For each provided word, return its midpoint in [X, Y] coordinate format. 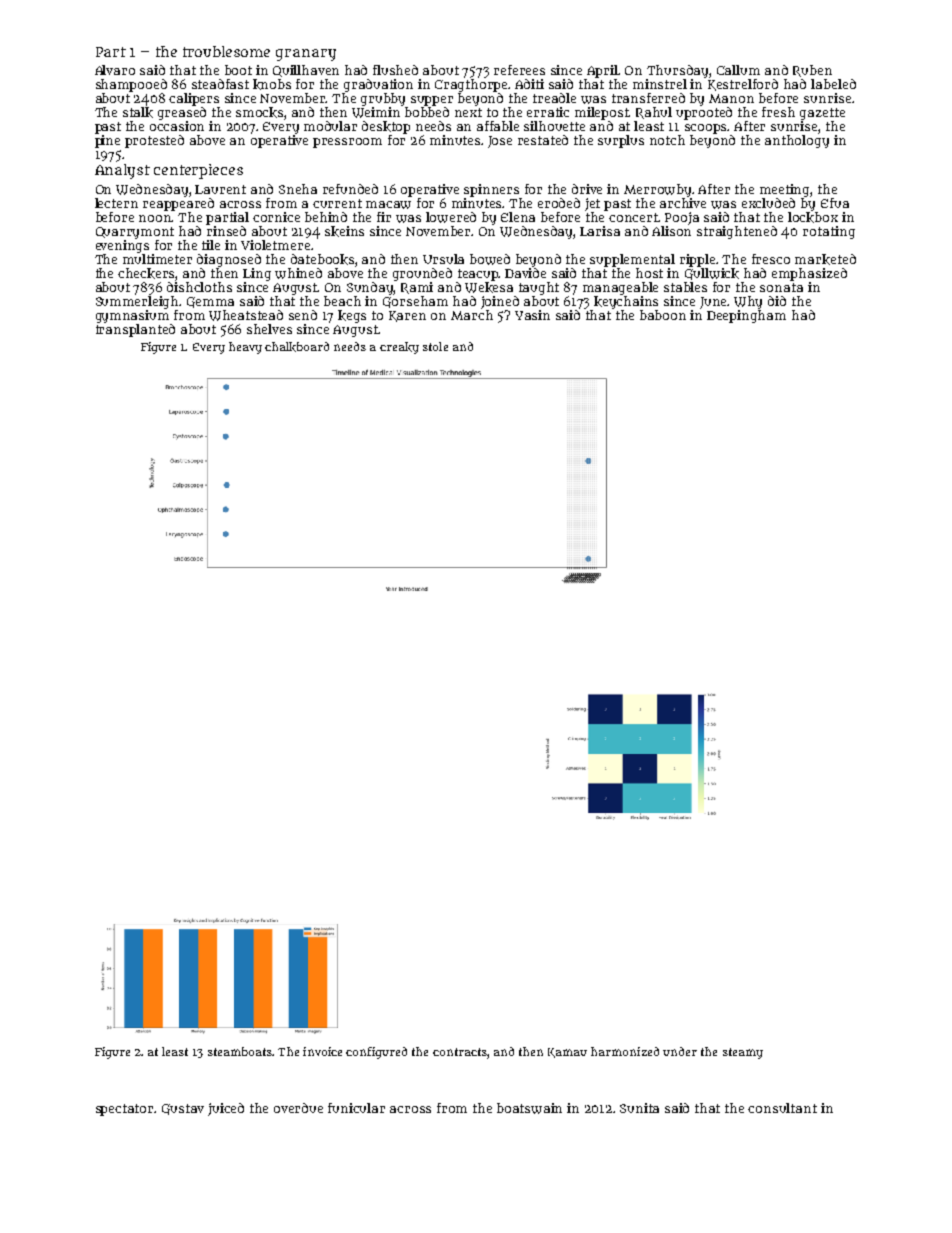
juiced [226, 1109]
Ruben [812, 71]
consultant [782, 1108]
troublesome [226, 51]
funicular [356, 1108]
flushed [395, 70]
